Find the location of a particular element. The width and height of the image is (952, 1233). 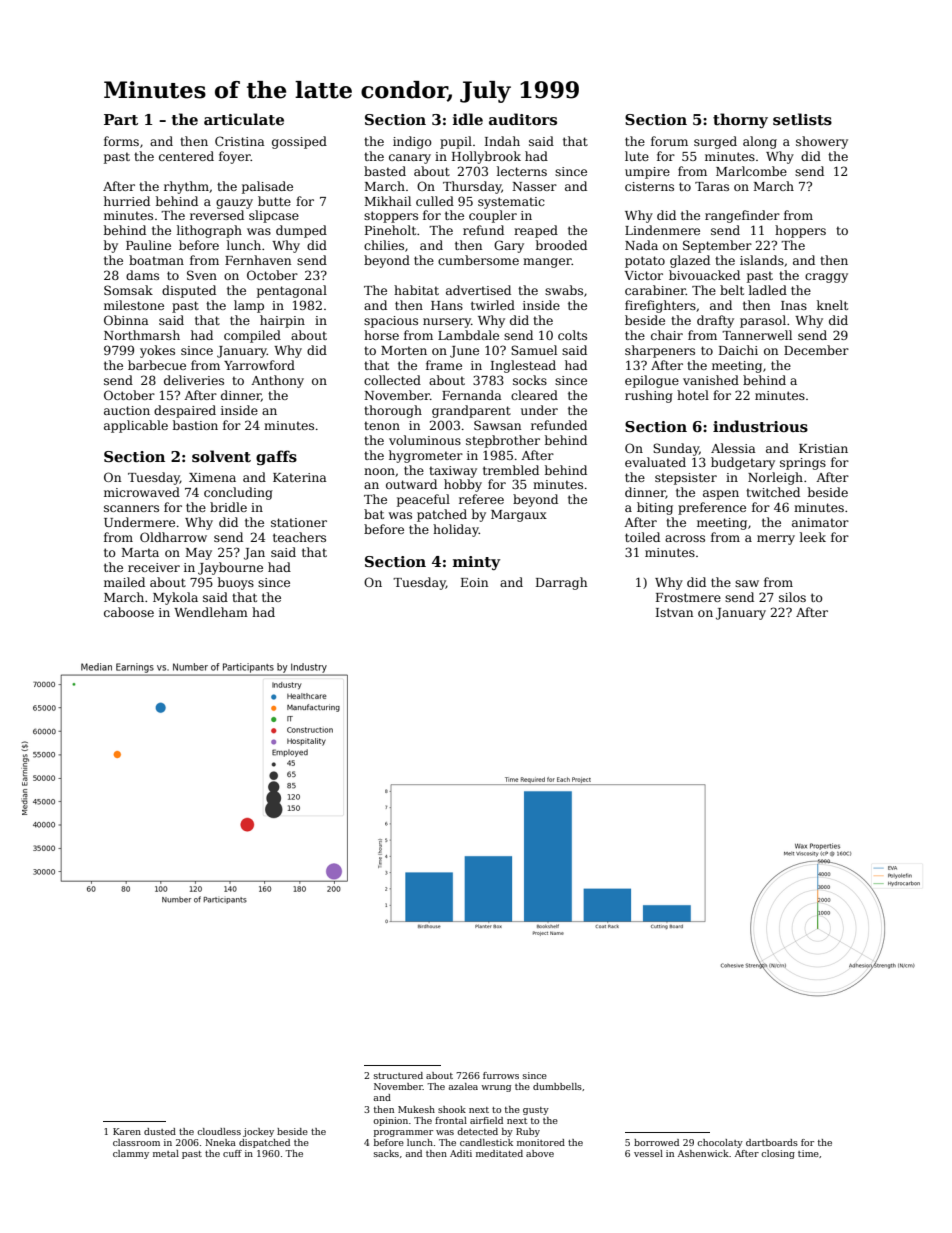

Eoin is located at coordinates (474, 582).
